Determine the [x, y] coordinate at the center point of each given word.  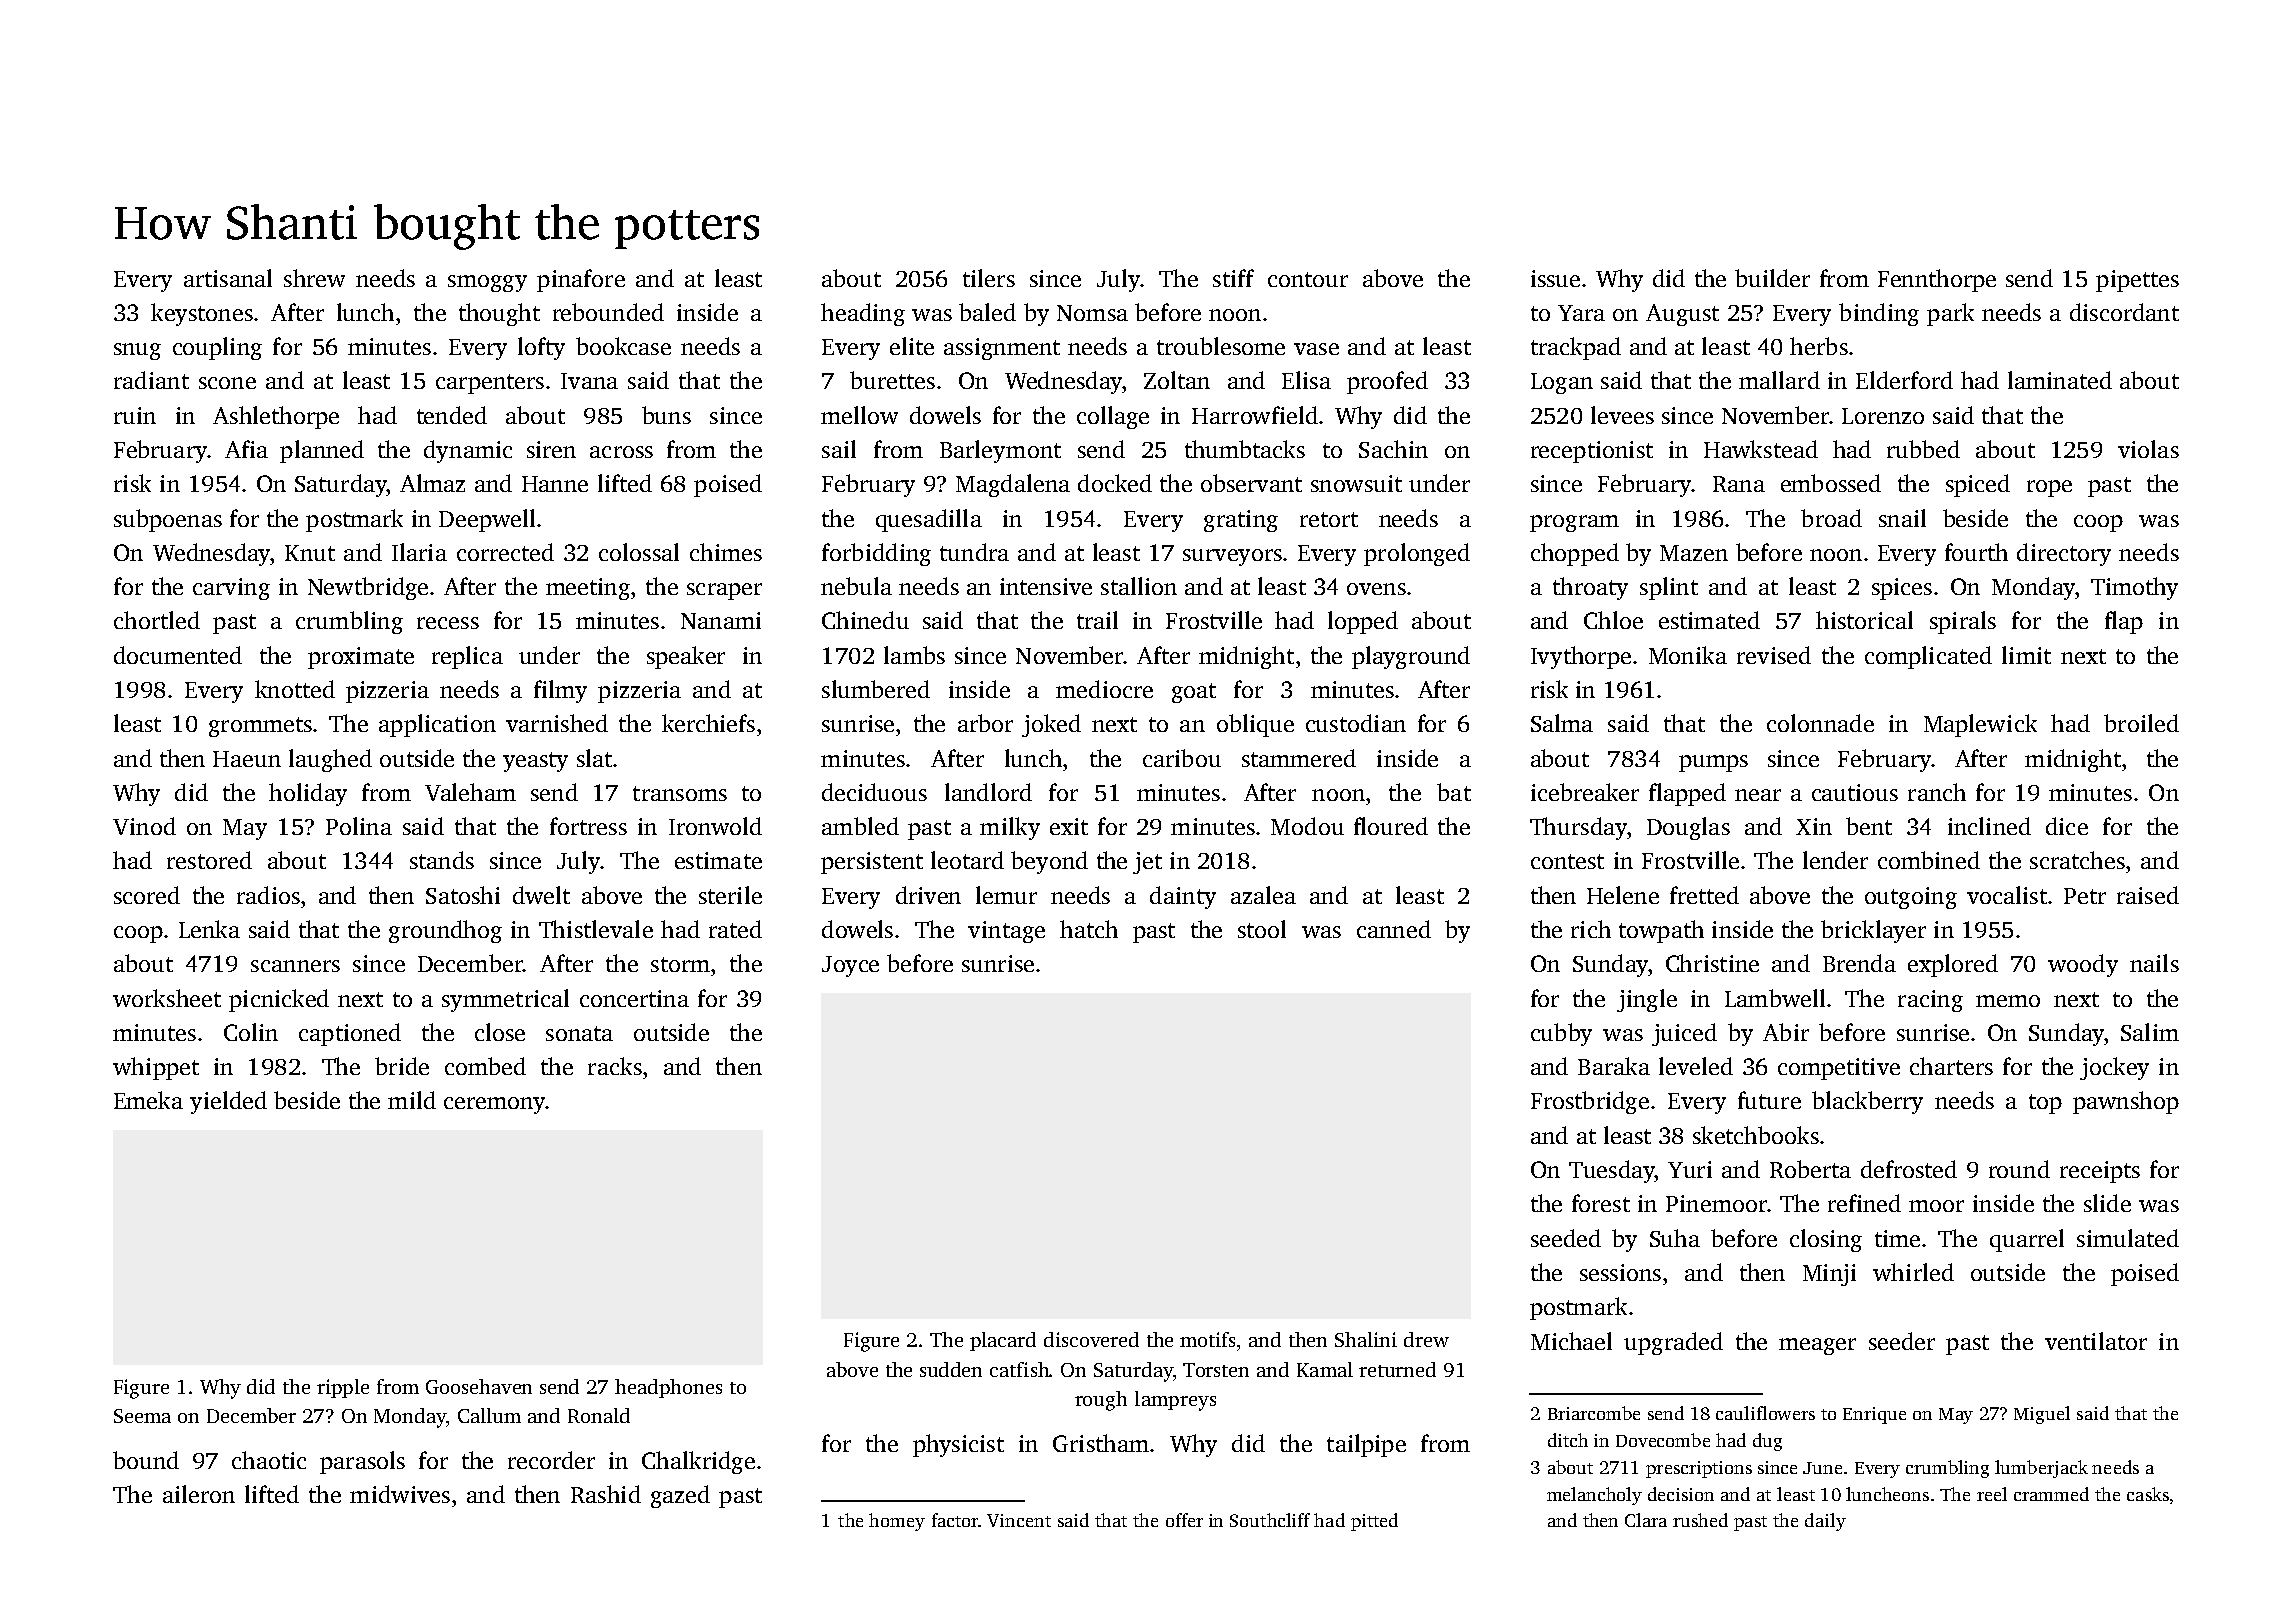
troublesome [1221, 346]
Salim [2150, 1032]
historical [1864, 620]
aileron [199, 1494]
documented [178, 655]
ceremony [494, 1105]
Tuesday [1612, 1171]
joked [1051, 725]
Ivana [589, 381]
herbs [1819, 346]
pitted [1374, 1522]
